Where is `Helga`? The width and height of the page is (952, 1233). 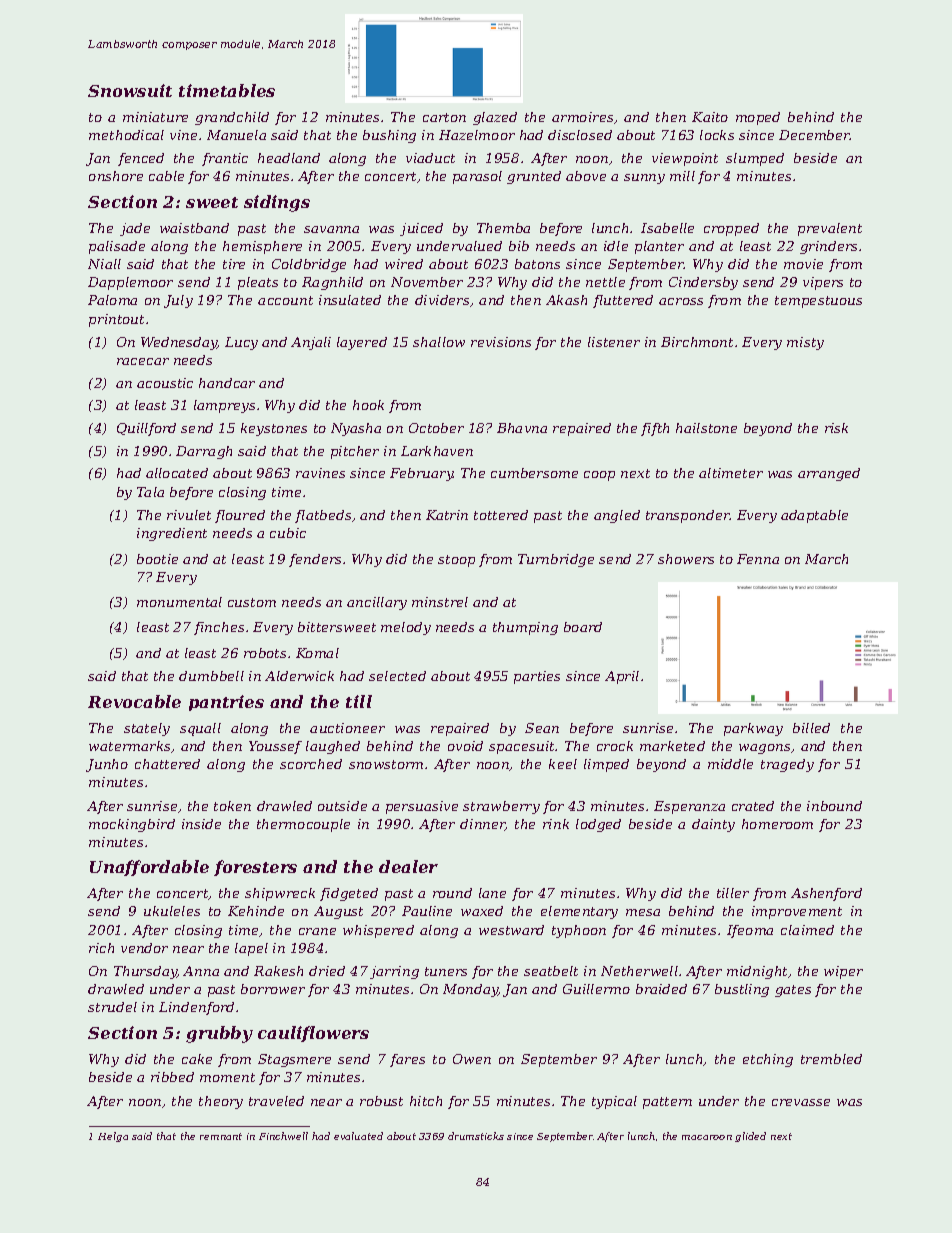
Helga is located at coordinates (113, 1137).
